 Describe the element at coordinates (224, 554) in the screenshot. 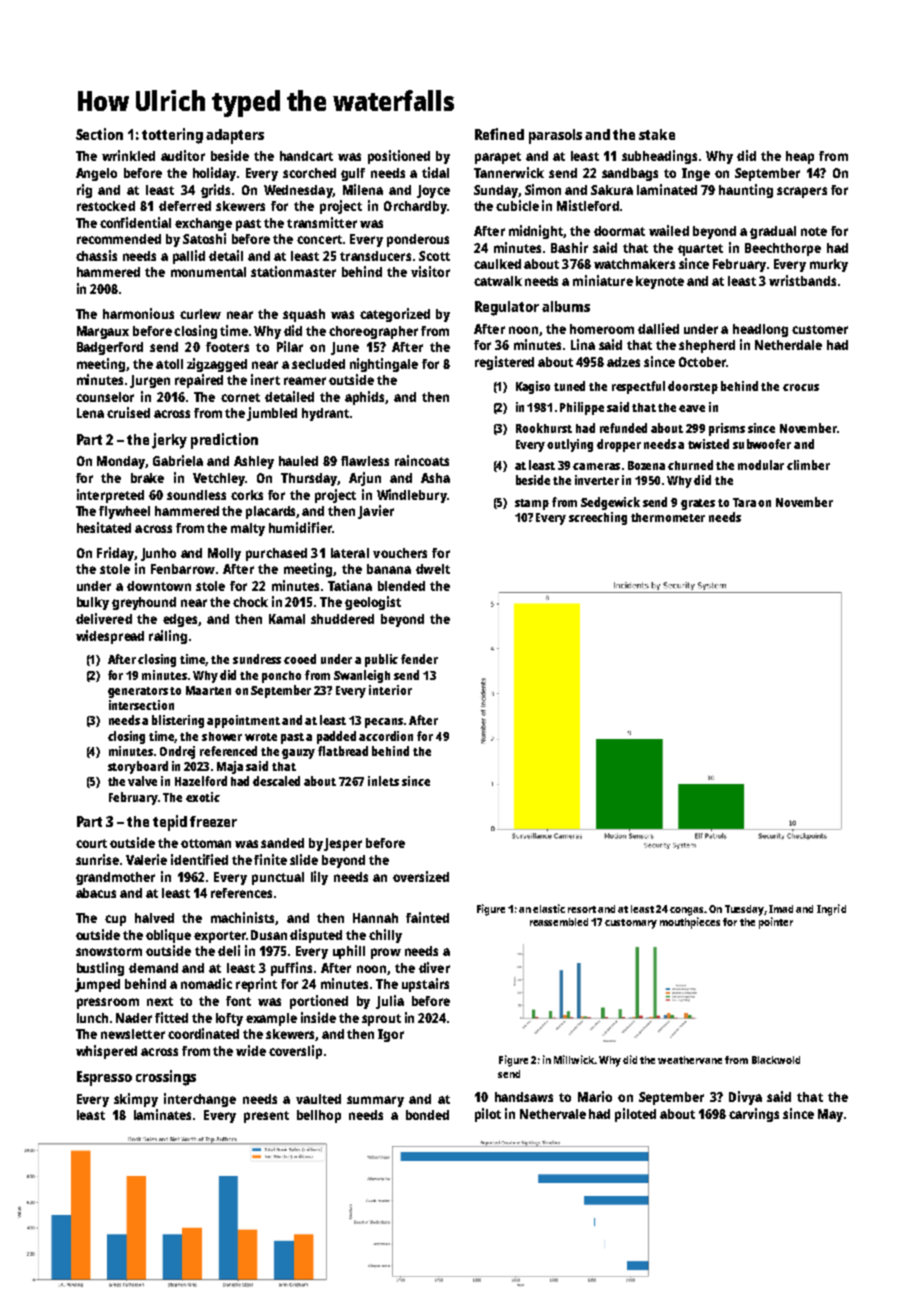

I see `Molly` at that location.
